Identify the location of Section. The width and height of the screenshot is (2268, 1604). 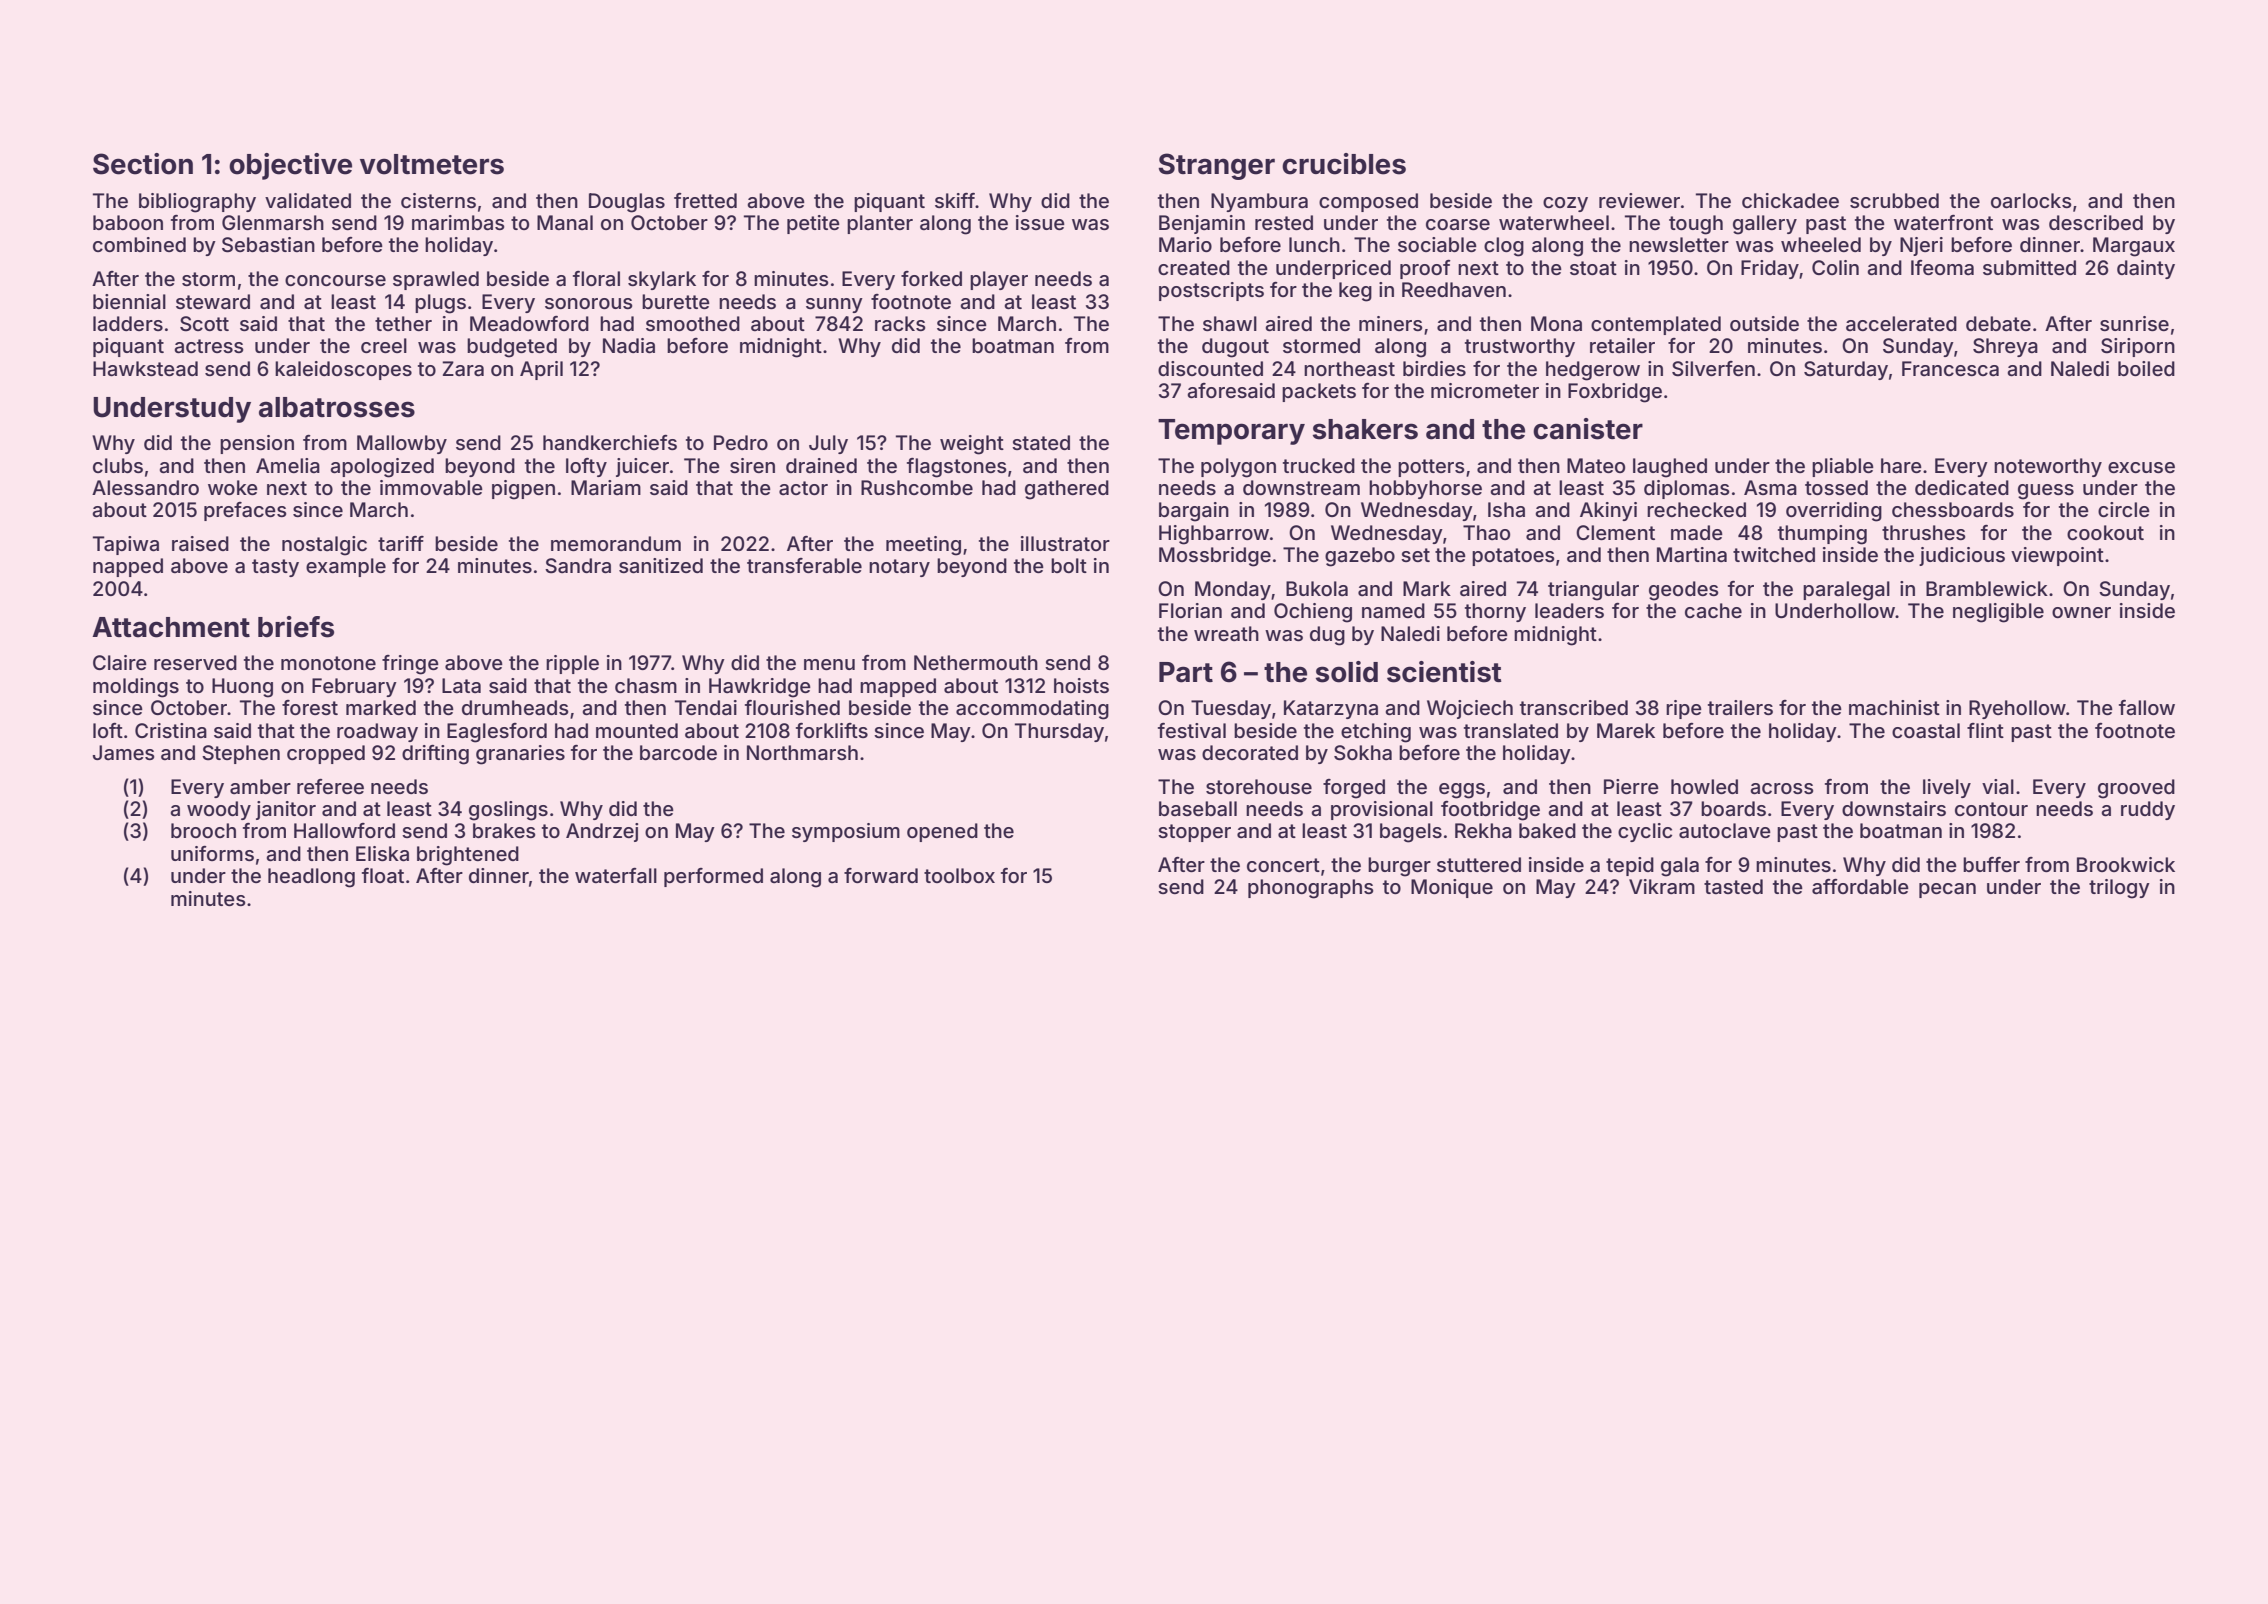
(143, 164).
